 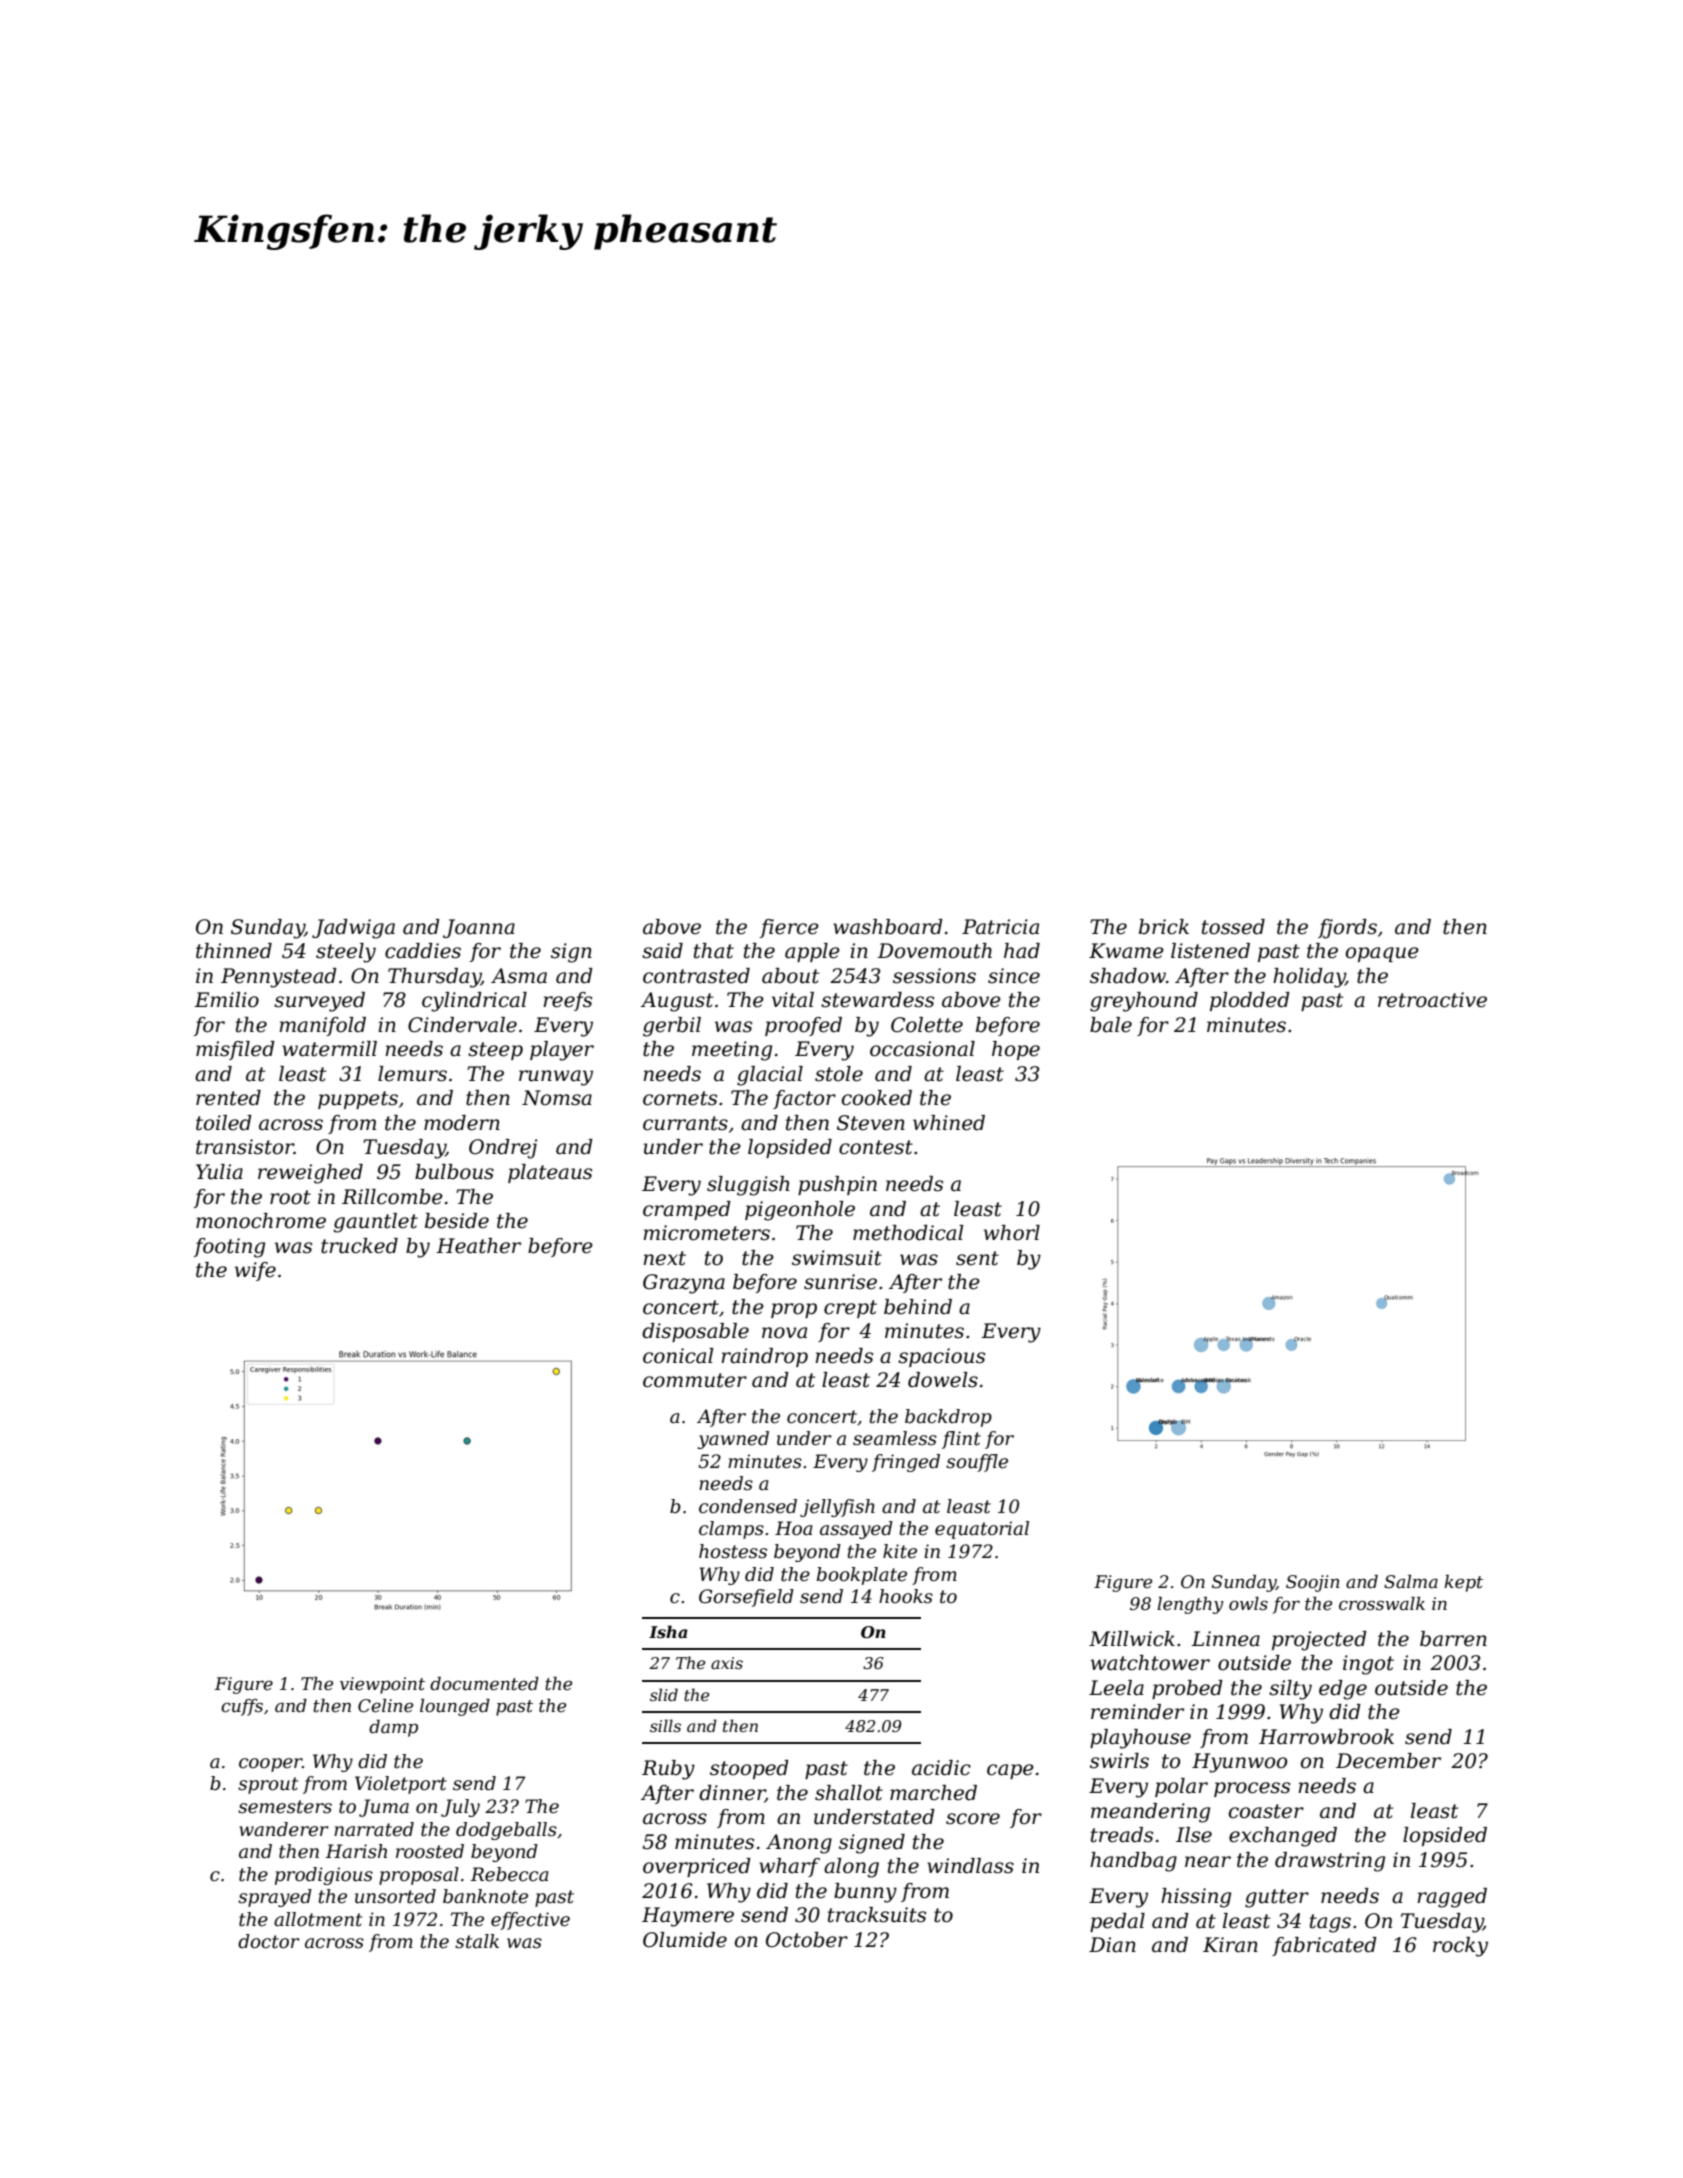 I want to click on retroactive, so click(x=1432, y=1000).
